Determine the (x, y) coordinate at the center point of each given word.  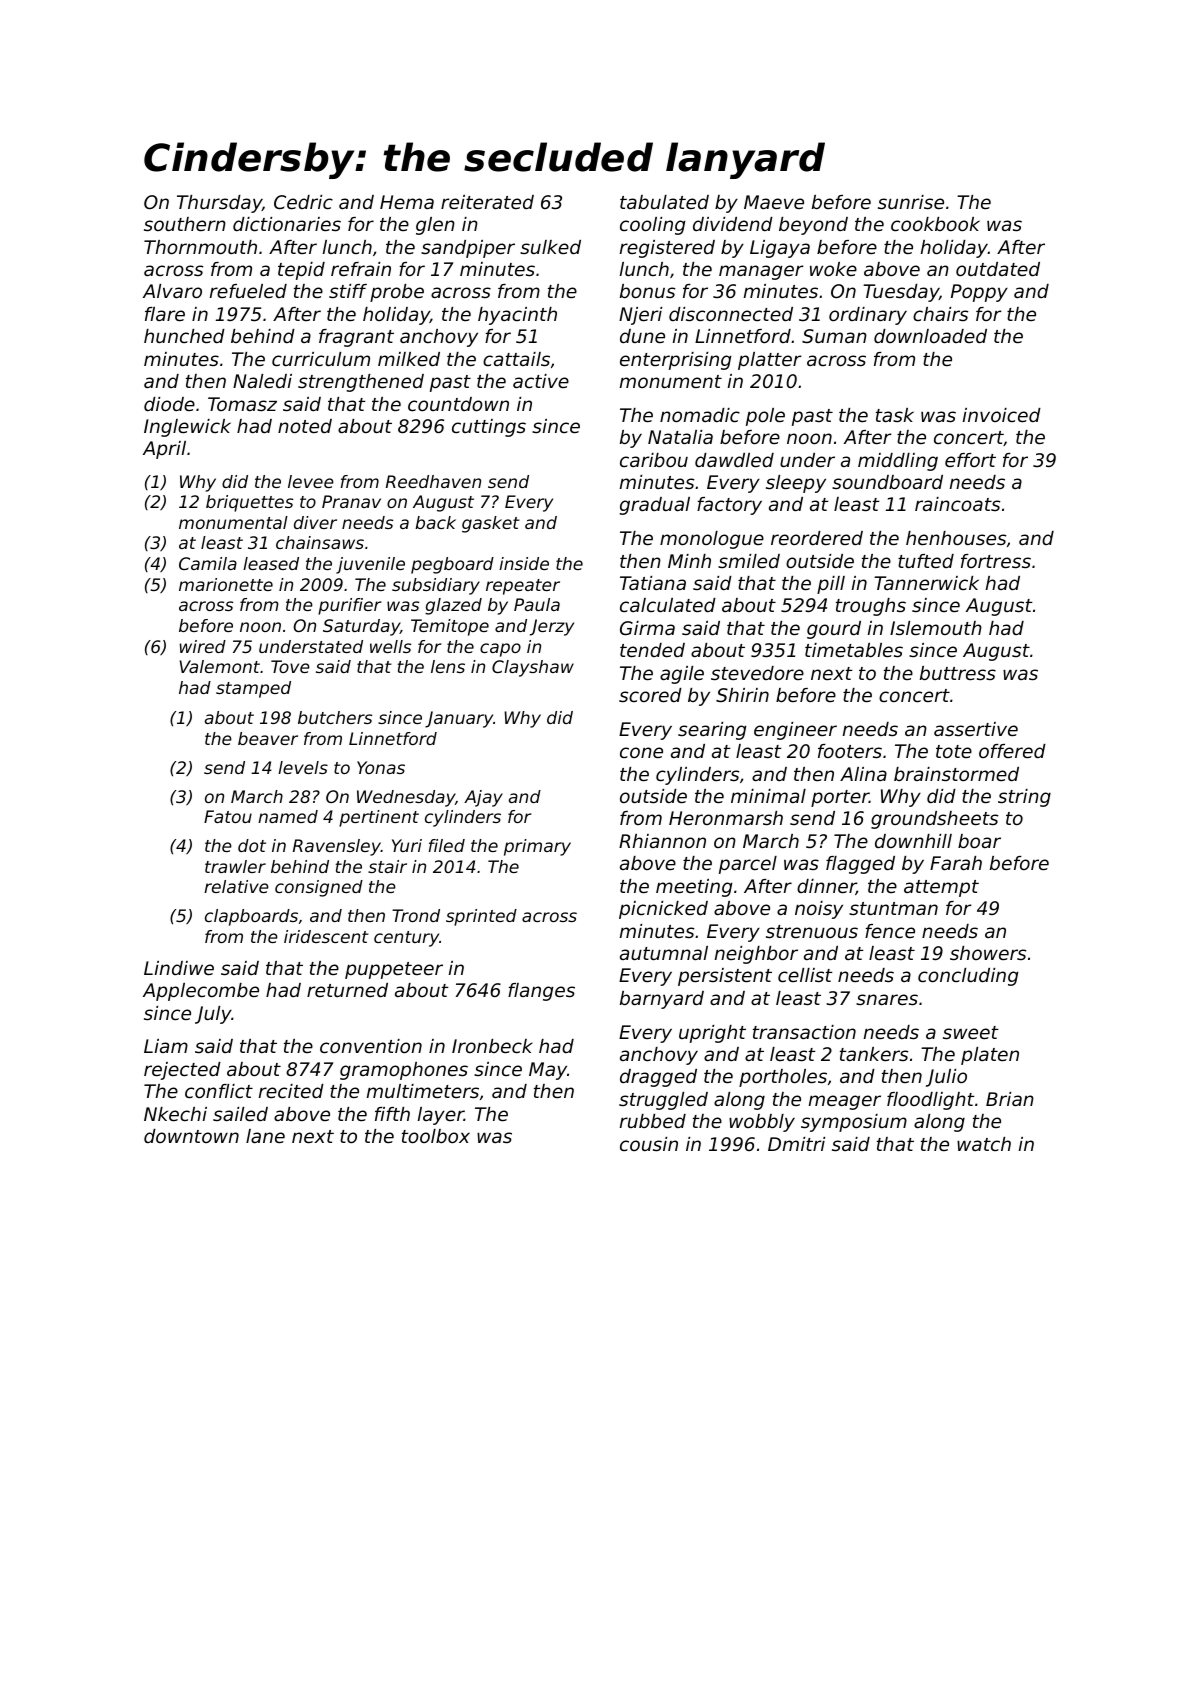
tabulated (664, 202)
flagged (860, 865)
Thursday (219, 204)
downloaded (930, 336)
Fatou (228, 816)
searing (712, 731)
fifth (392, 1114)
